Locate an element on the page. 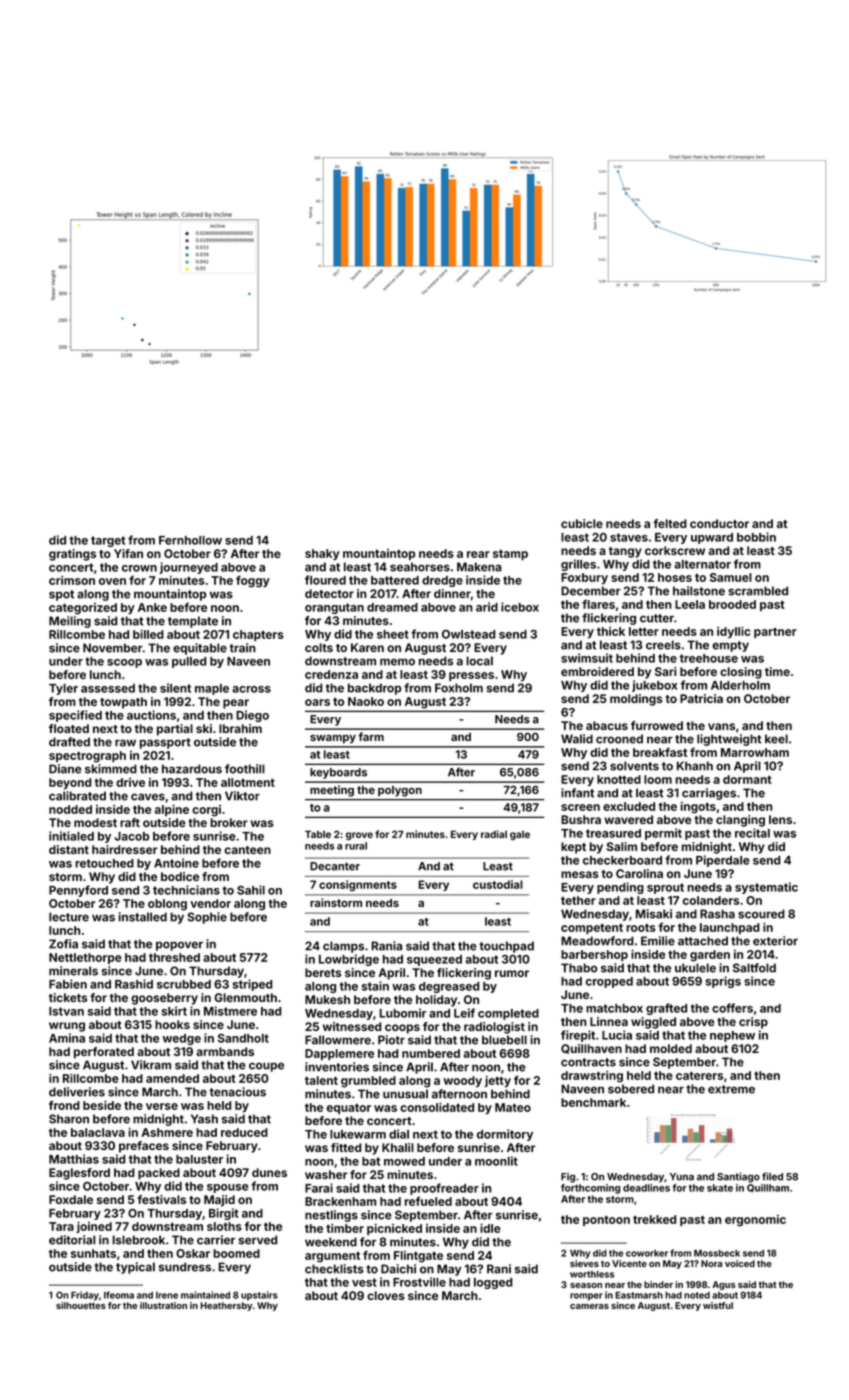 This page has width=849, height=1400. completed is located at coordinates (508, 1014).
